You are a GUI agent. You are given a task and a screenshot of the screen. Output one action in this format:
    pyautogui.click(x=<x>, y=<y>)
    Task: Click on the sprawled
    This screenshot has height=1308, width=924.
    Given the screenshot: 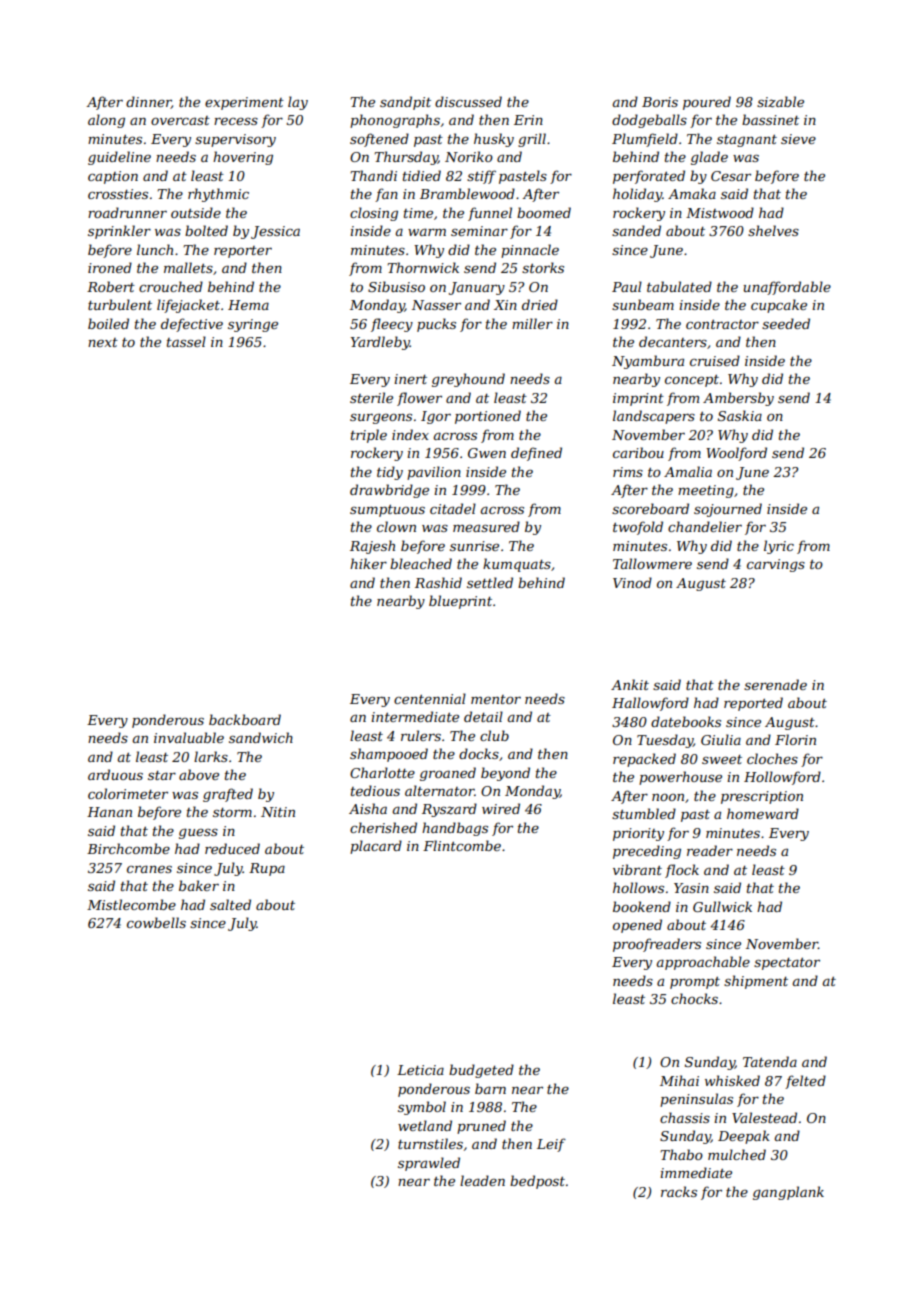 What is the action you would take?
    pyautogui.click(x=429, y=1164)
